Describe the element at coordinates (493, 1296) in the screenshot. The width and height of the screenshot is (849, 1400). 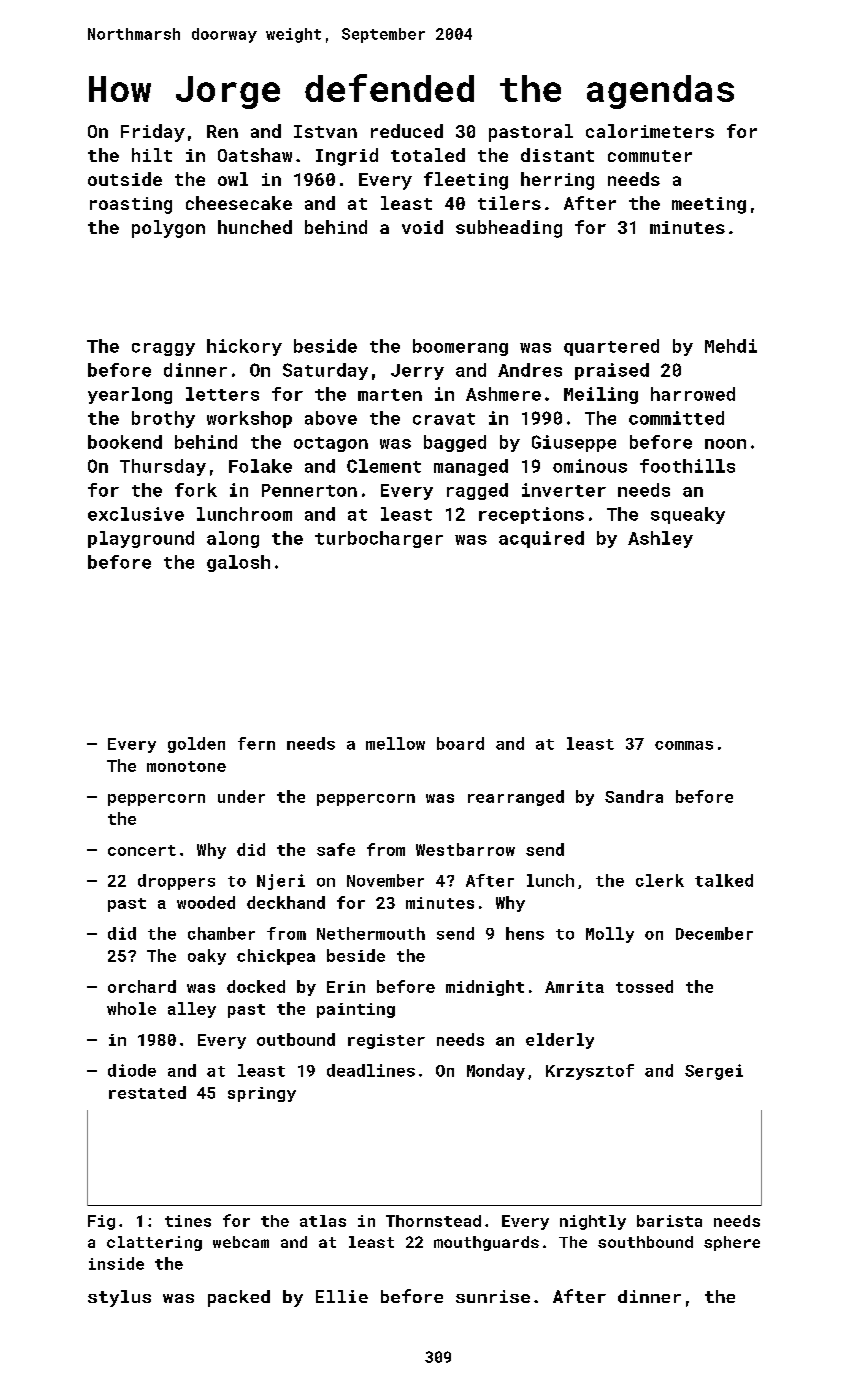
I see `sunrise` at that location.
